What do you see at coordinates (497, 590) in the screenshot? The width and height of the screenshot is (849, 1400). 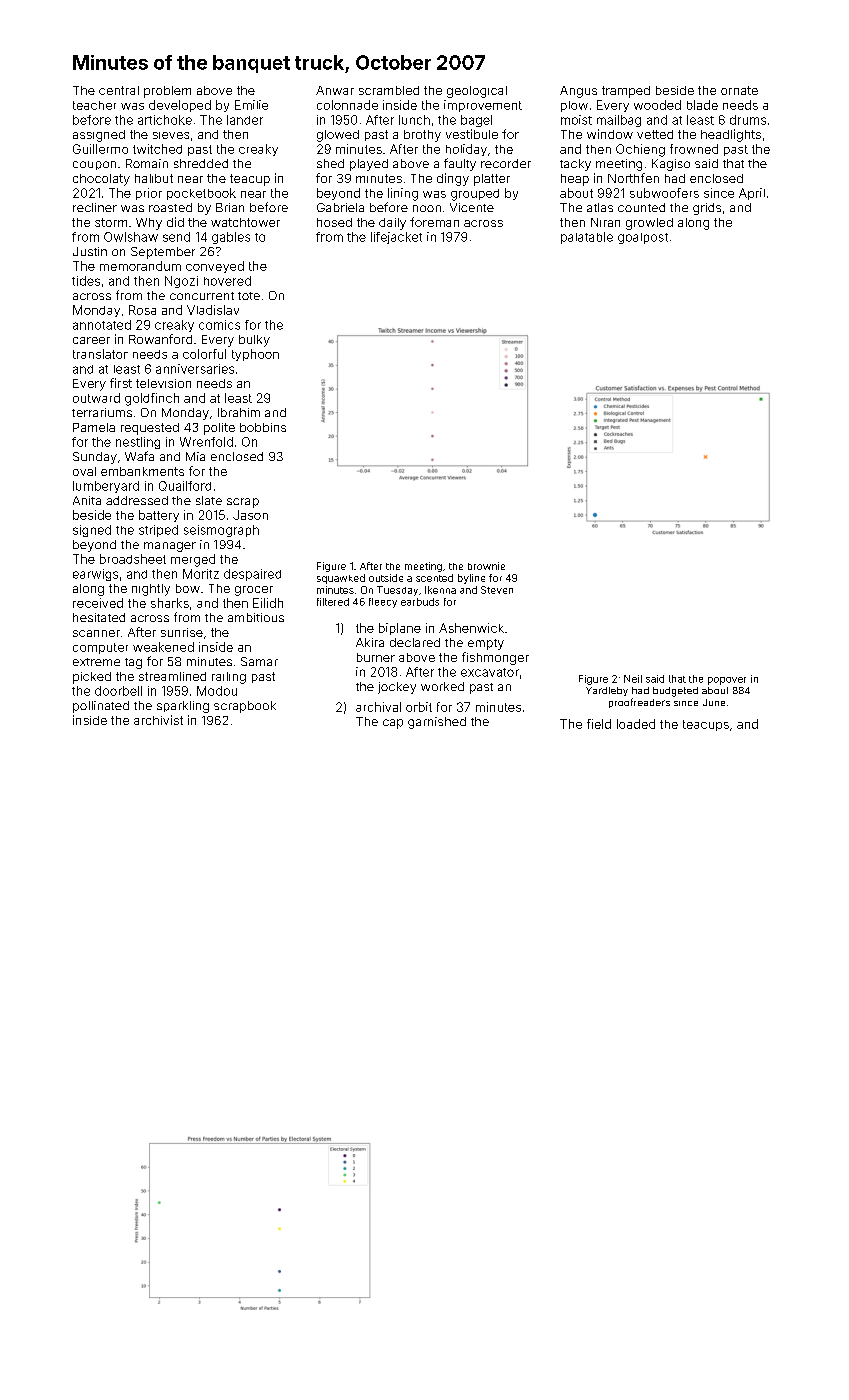 I see `Steven` at bounding box center [497, 590].
